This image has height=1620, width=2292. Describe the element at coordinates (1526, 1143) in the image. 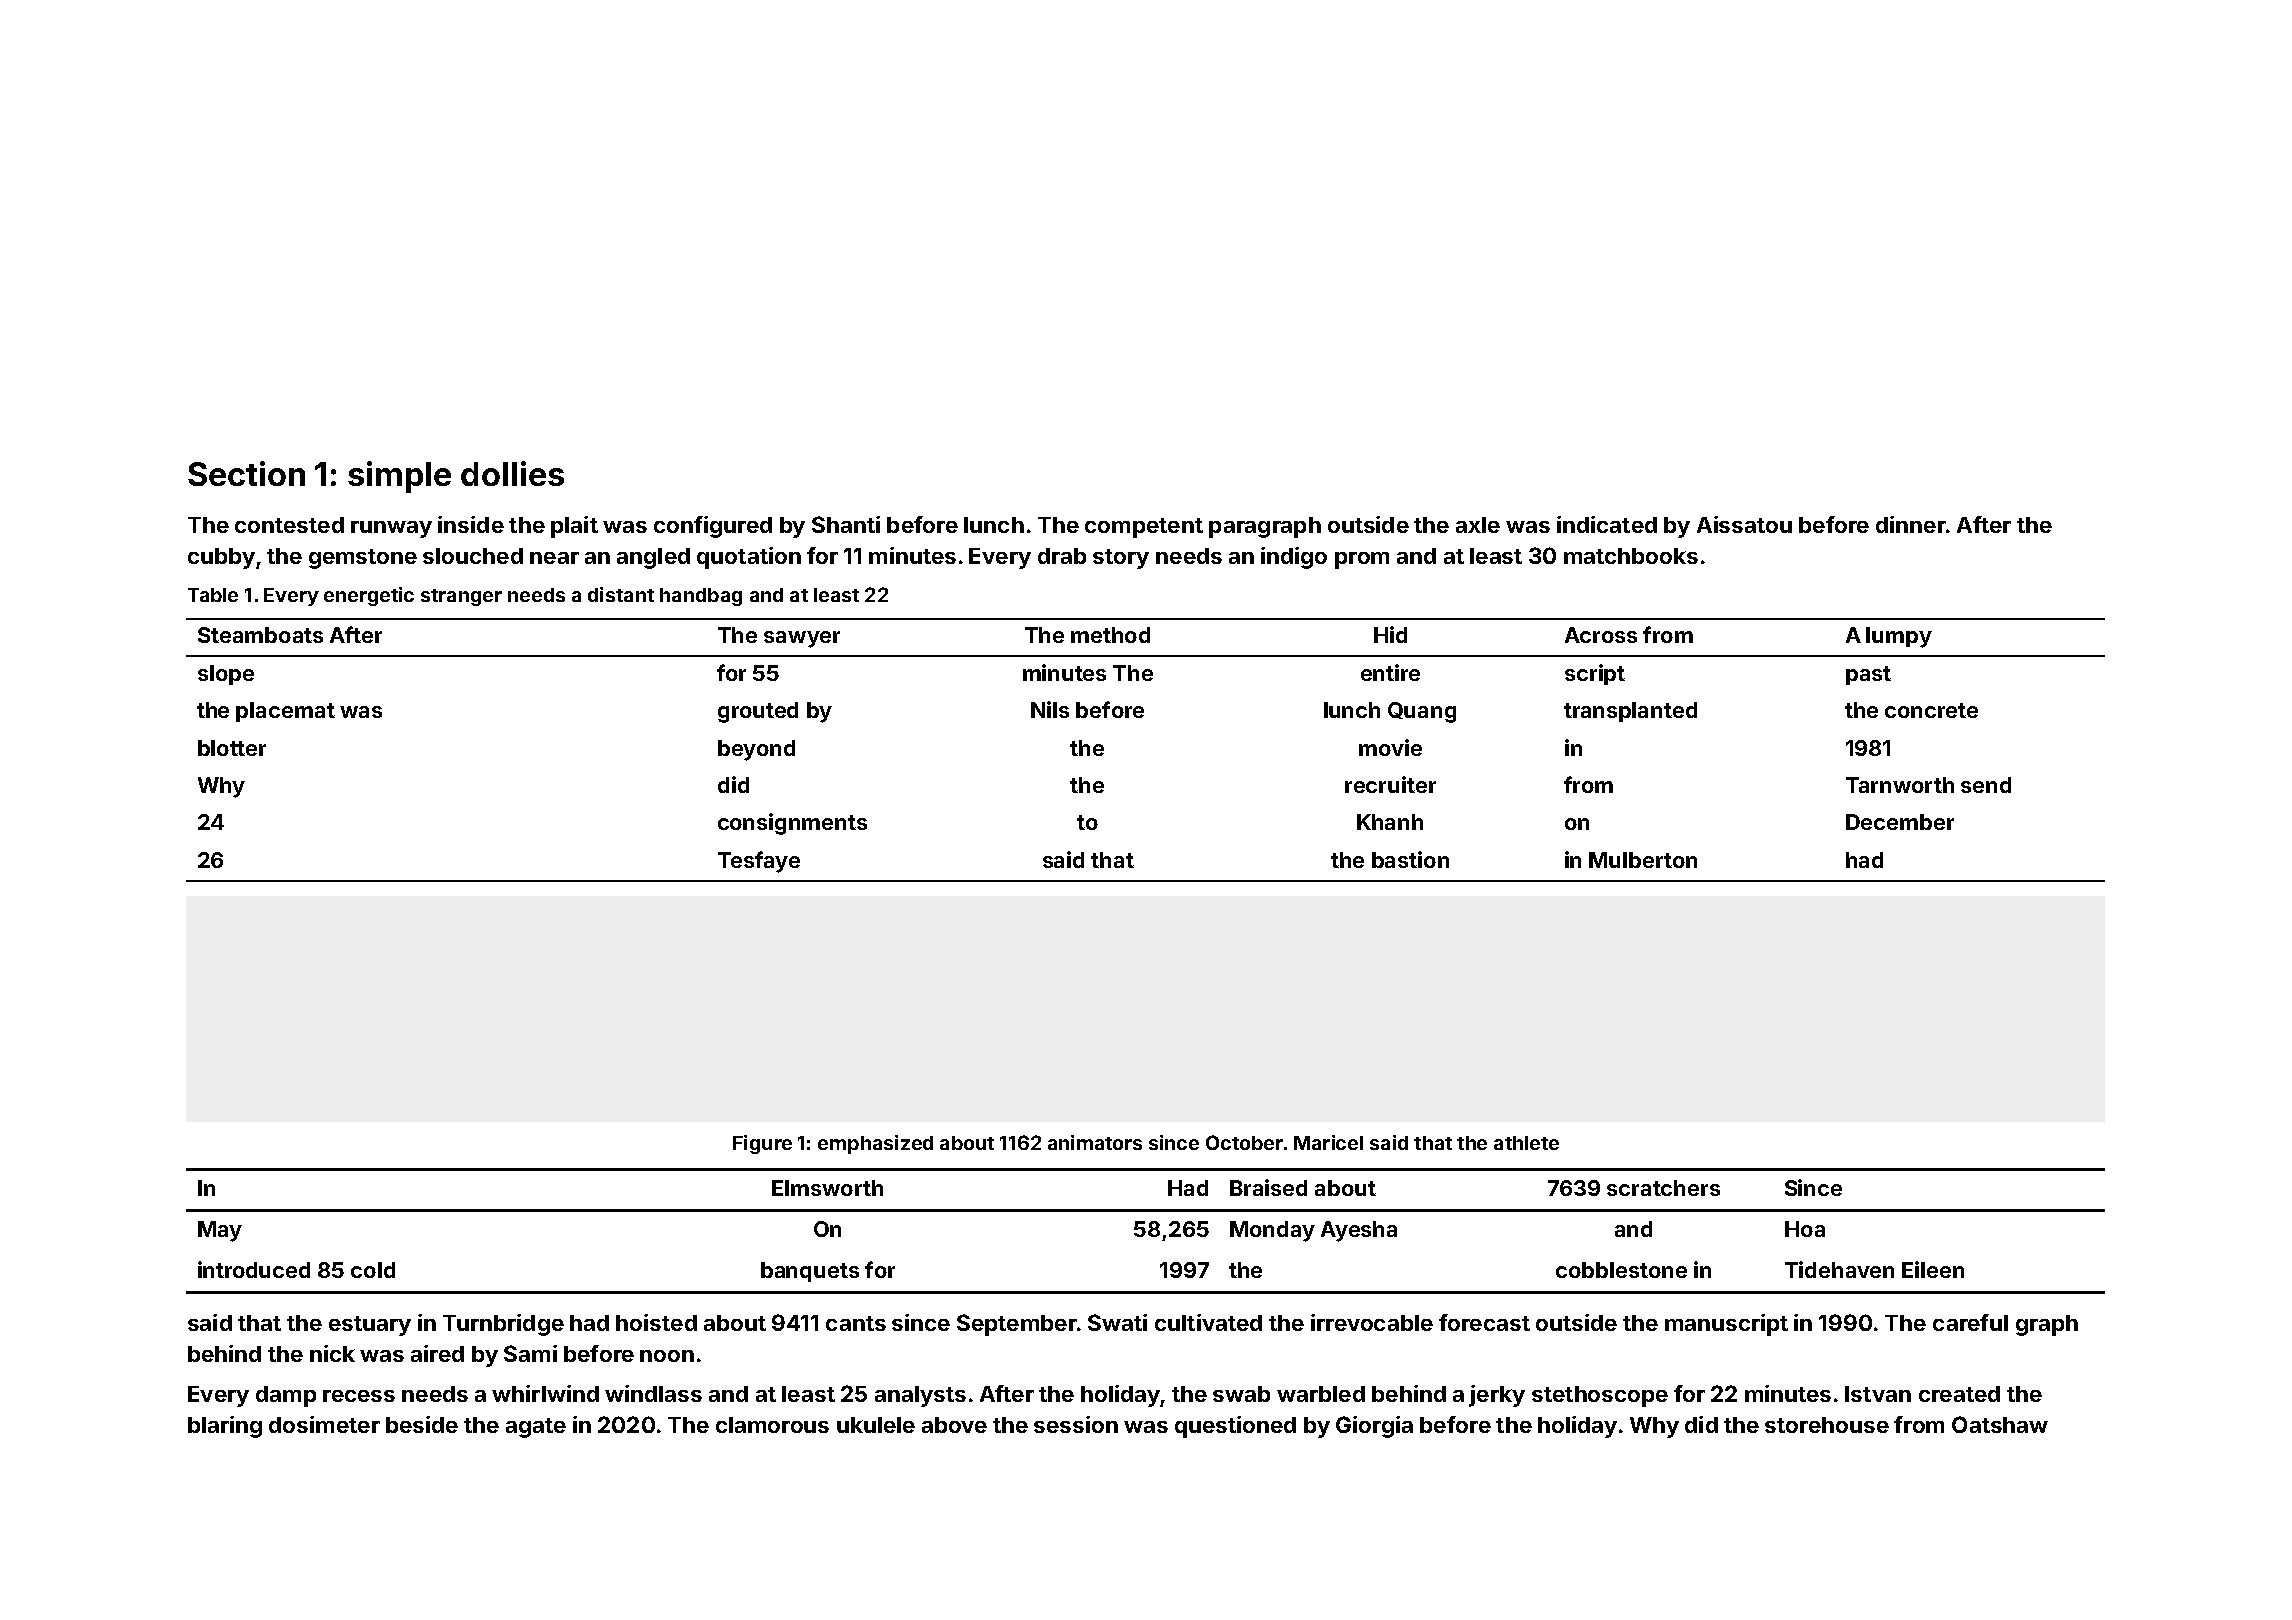

I see `athlete` at that location.
